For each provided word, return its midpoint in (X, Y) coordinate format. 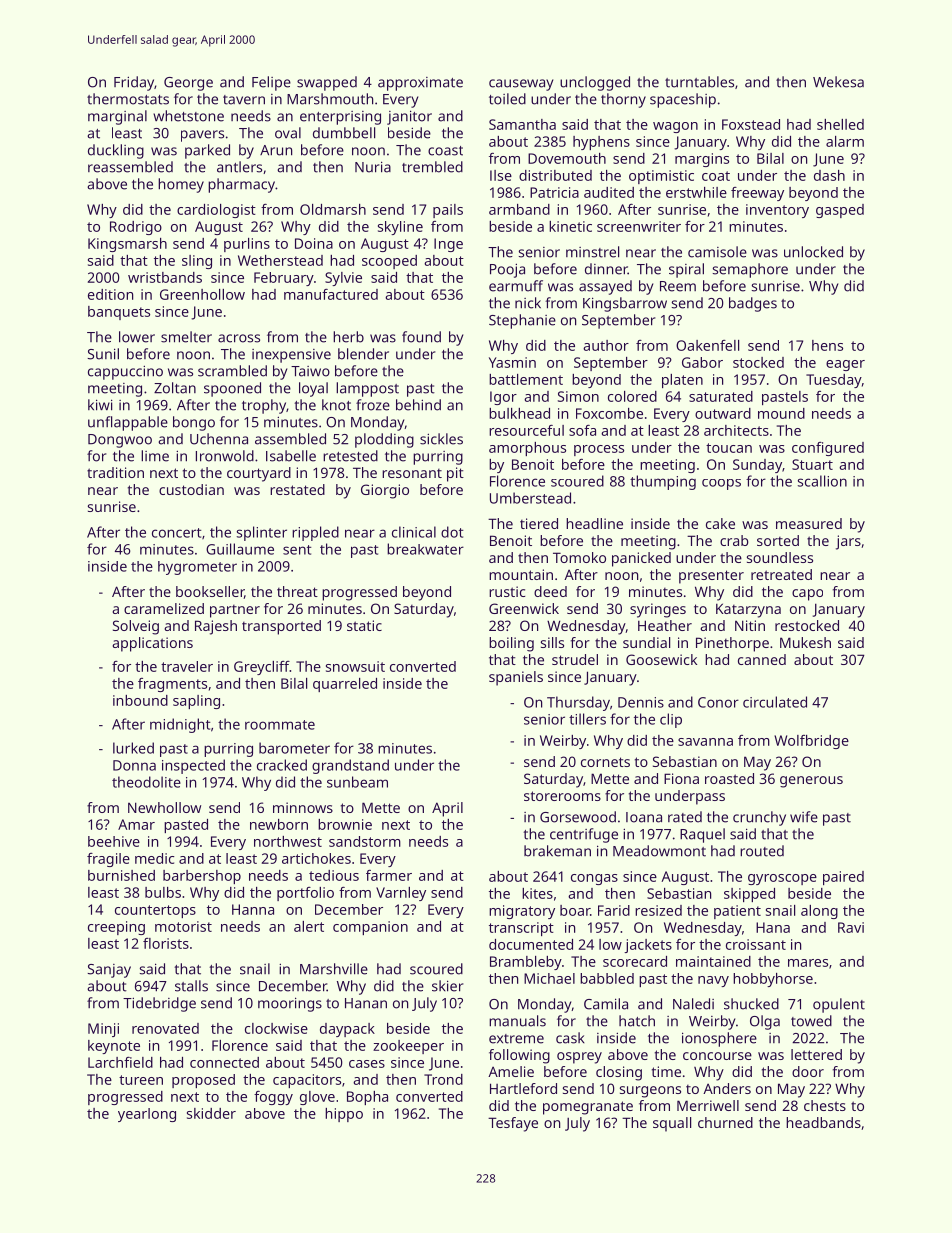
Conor (718, 702)
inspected (193, 766)
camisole (717, 252)
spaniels (516, 678)
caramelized (164, 608)
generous (811, 782)
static (364, 625)
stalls (191, 986)
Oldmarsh (333, 209)
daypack (347, 1030)
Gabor (702, 362)
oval (288, 133)
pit (455, 474)
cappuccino (125, 372)
